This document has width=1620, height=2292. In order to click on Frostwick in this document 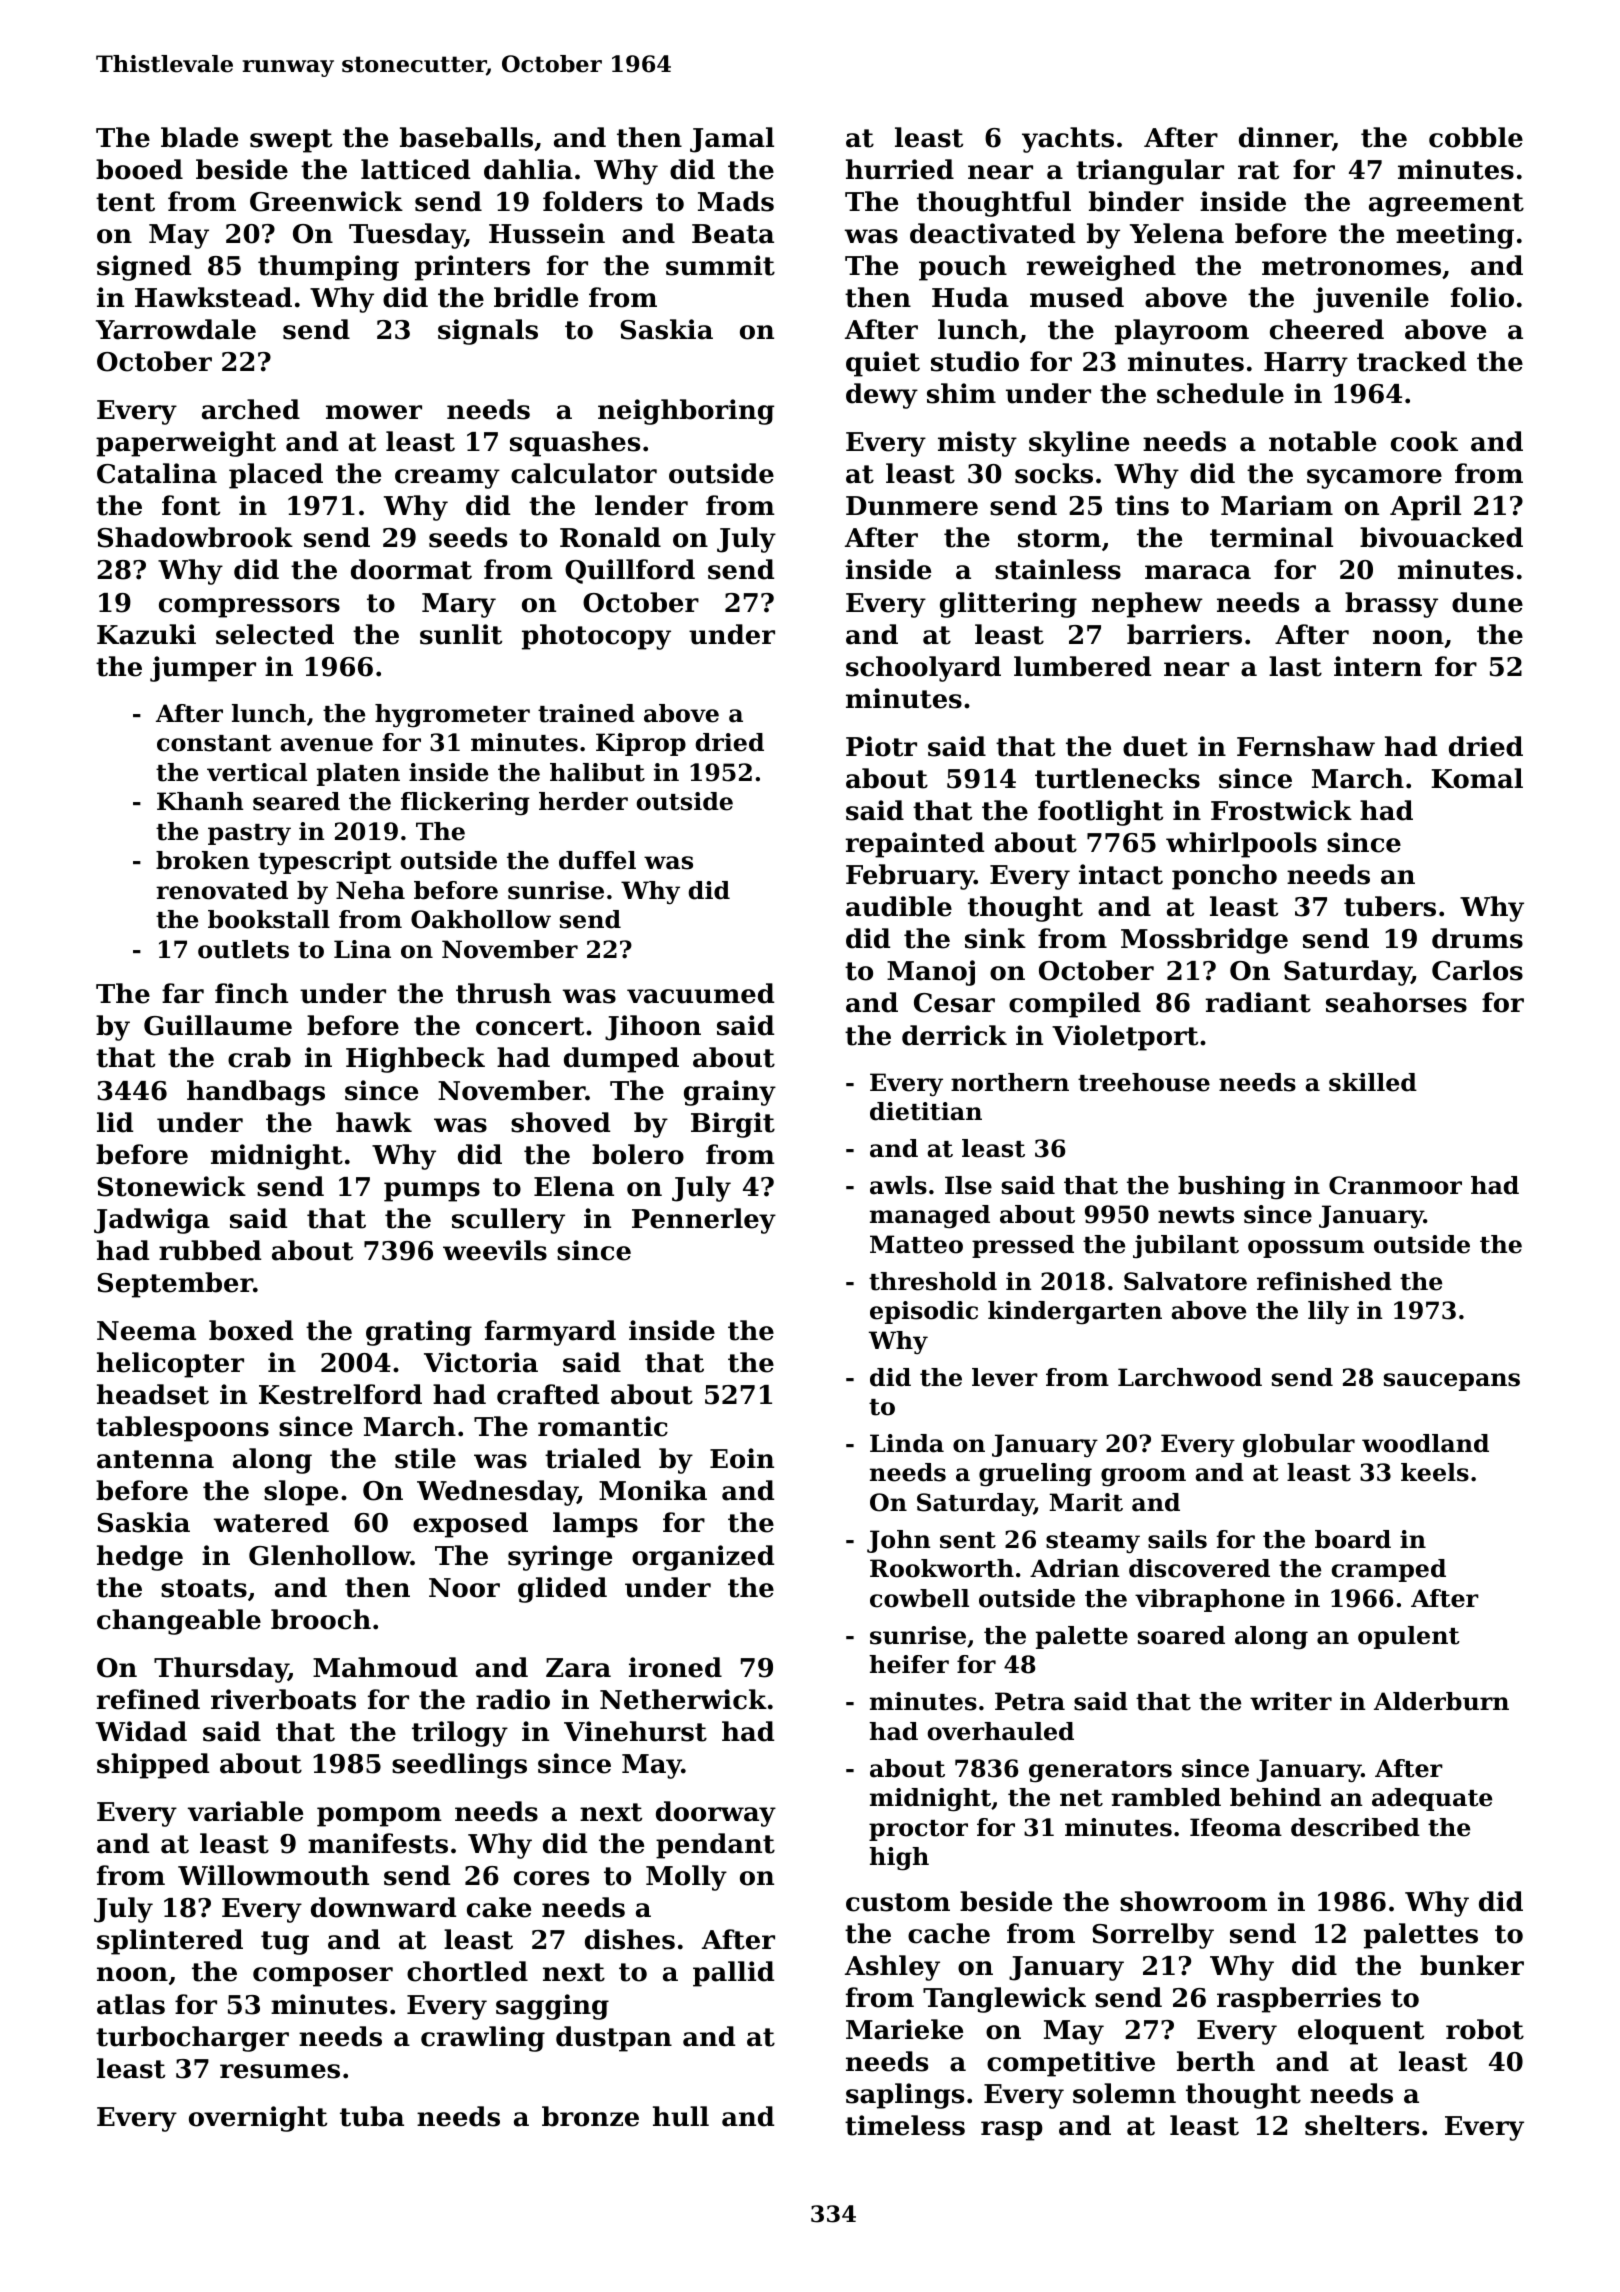, I will do `click(1281, 810)`.
